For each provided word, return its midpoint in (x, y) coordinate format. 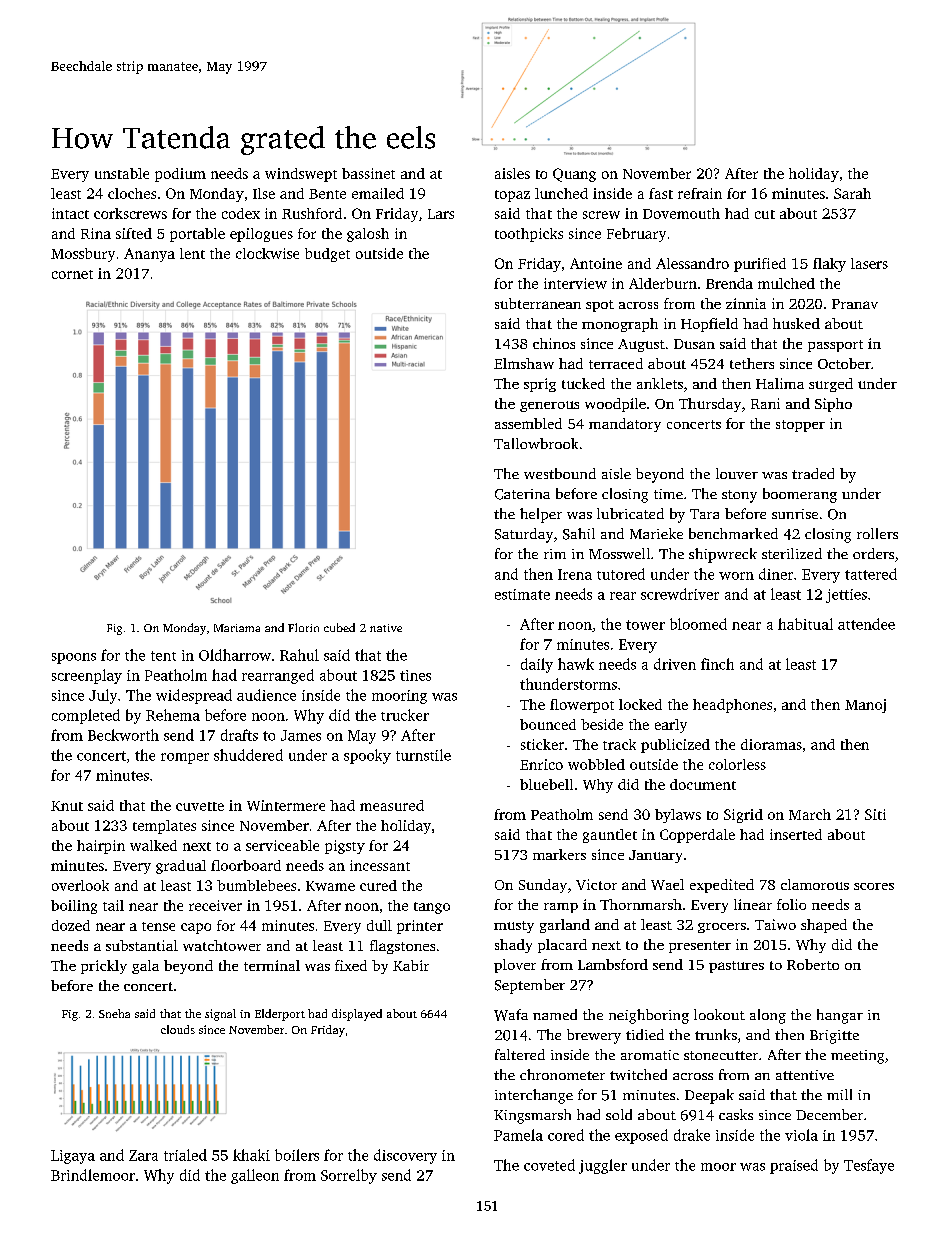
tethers (752, 363)
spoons (74, 658)
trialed (185, 1155)
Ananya (149, 255)
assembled (528, 423)
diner (776, 574)
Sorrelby (349, 1176)
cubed (339, 627)
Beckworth (123, 735)
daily (537, 665)
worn (736, 576)
